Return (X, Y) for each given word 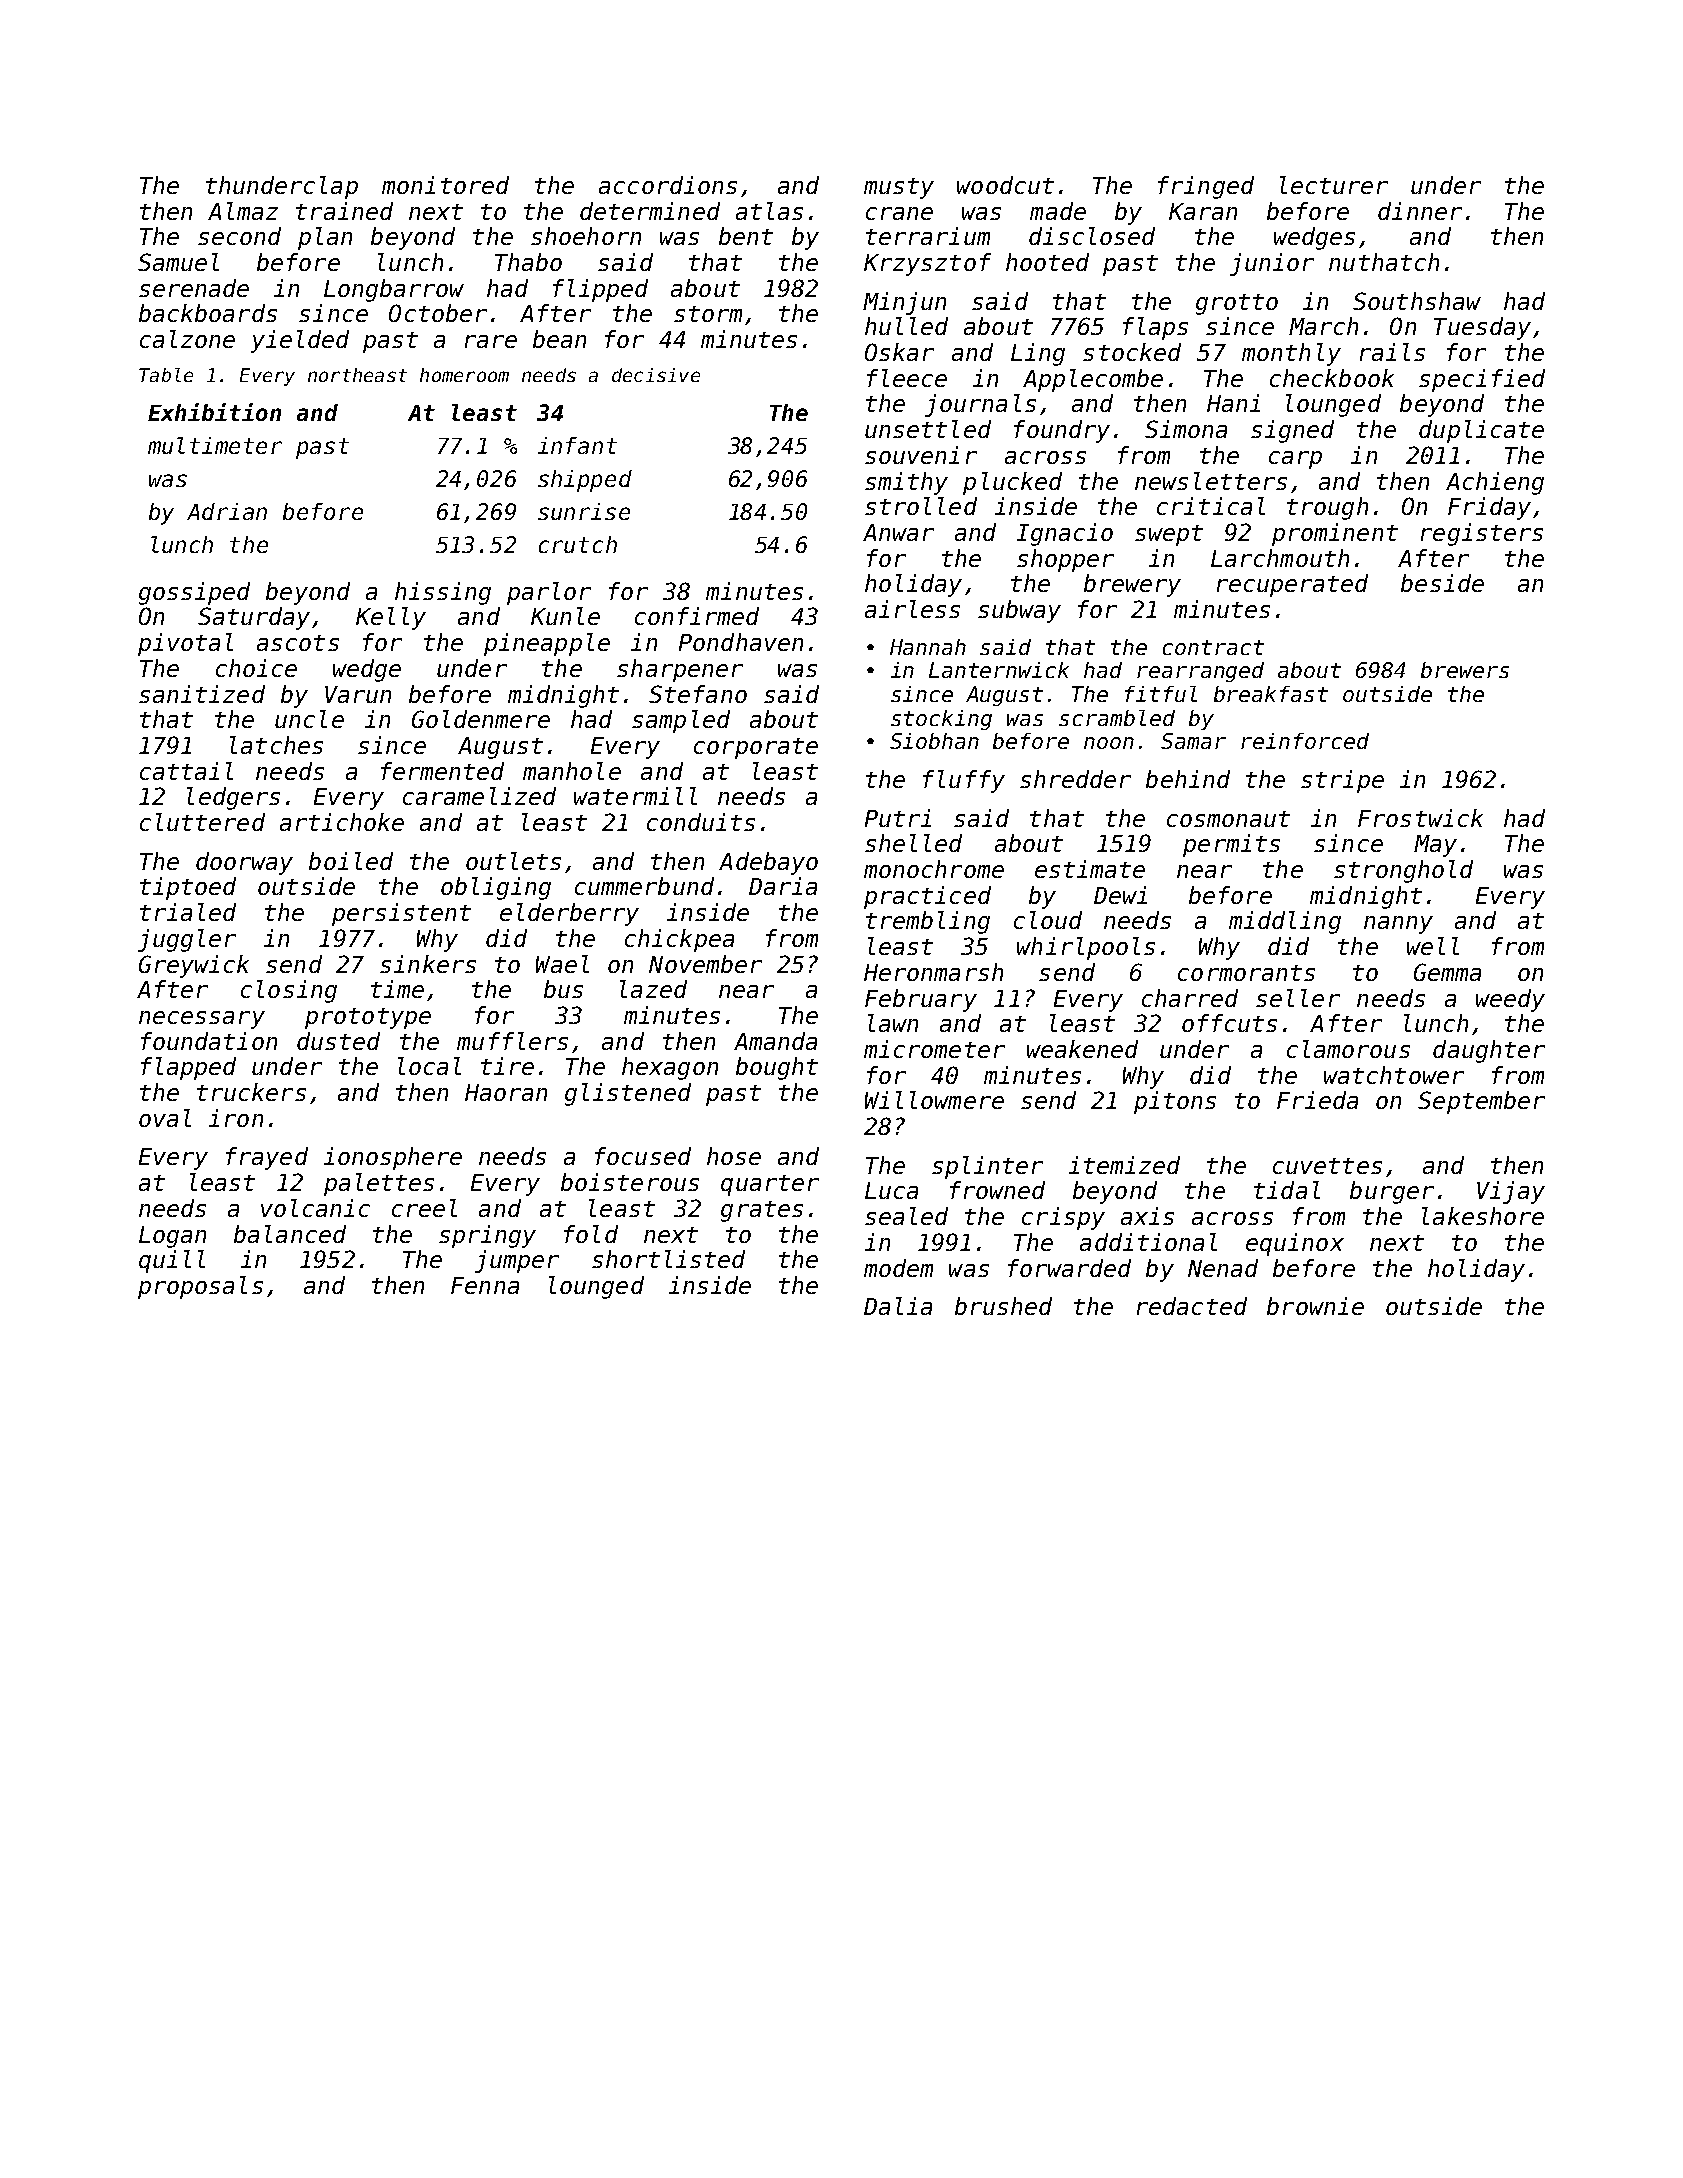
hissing (443, 593)
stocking (941, 720)
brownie (1315, 1306)
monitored (445, 185)
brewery (1132, 585)
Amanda (775, 1041)
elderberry (569, 914)
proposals (200, 1287)
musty (899, 188)
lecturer (1334, 185)
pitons (1175, 1102)
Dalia (898, 1306)
